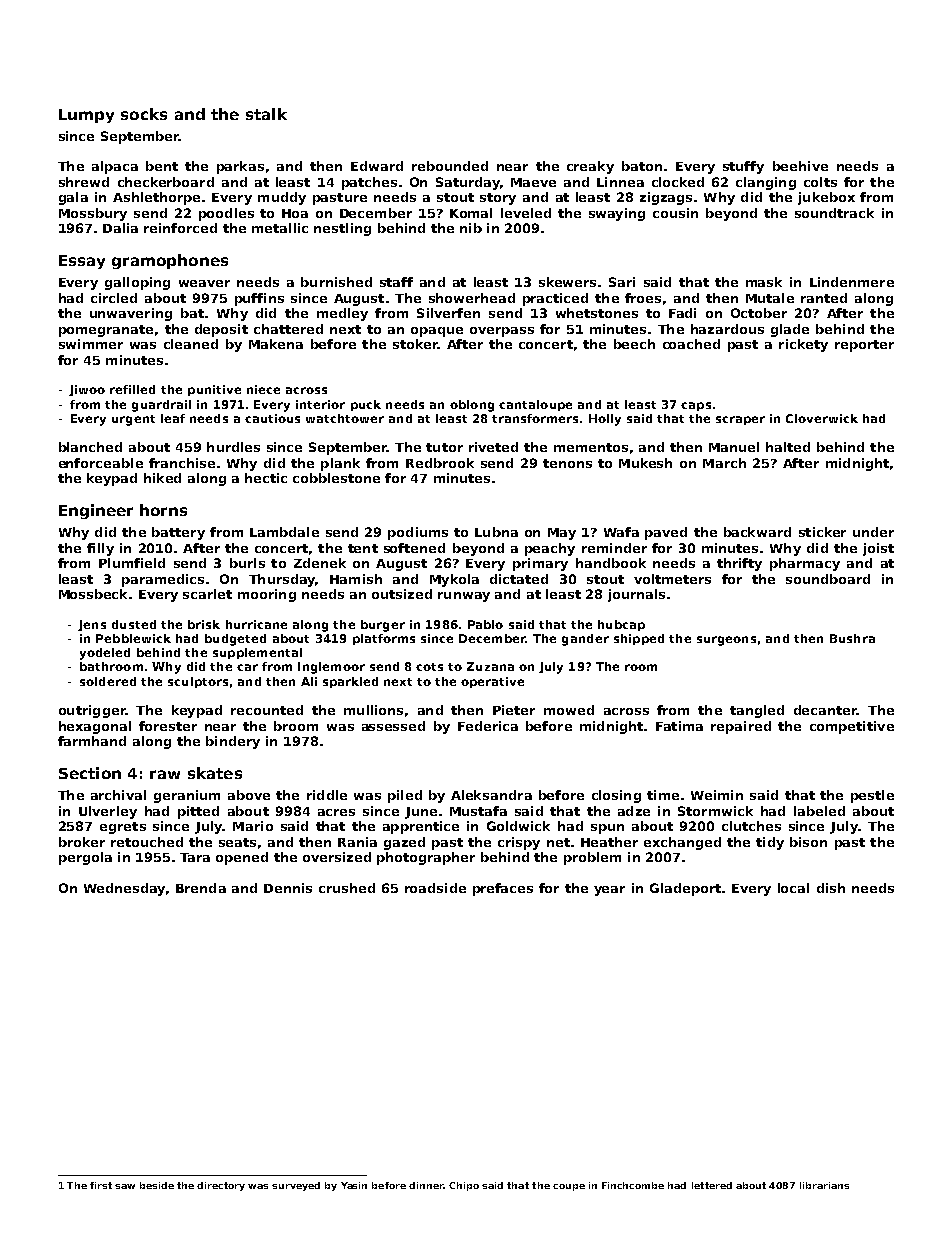 This document has height=1233, width=952. What do you see at coordinates (84, 182) in the document?
I see `shrewd` at bounding box center [84, 182].
